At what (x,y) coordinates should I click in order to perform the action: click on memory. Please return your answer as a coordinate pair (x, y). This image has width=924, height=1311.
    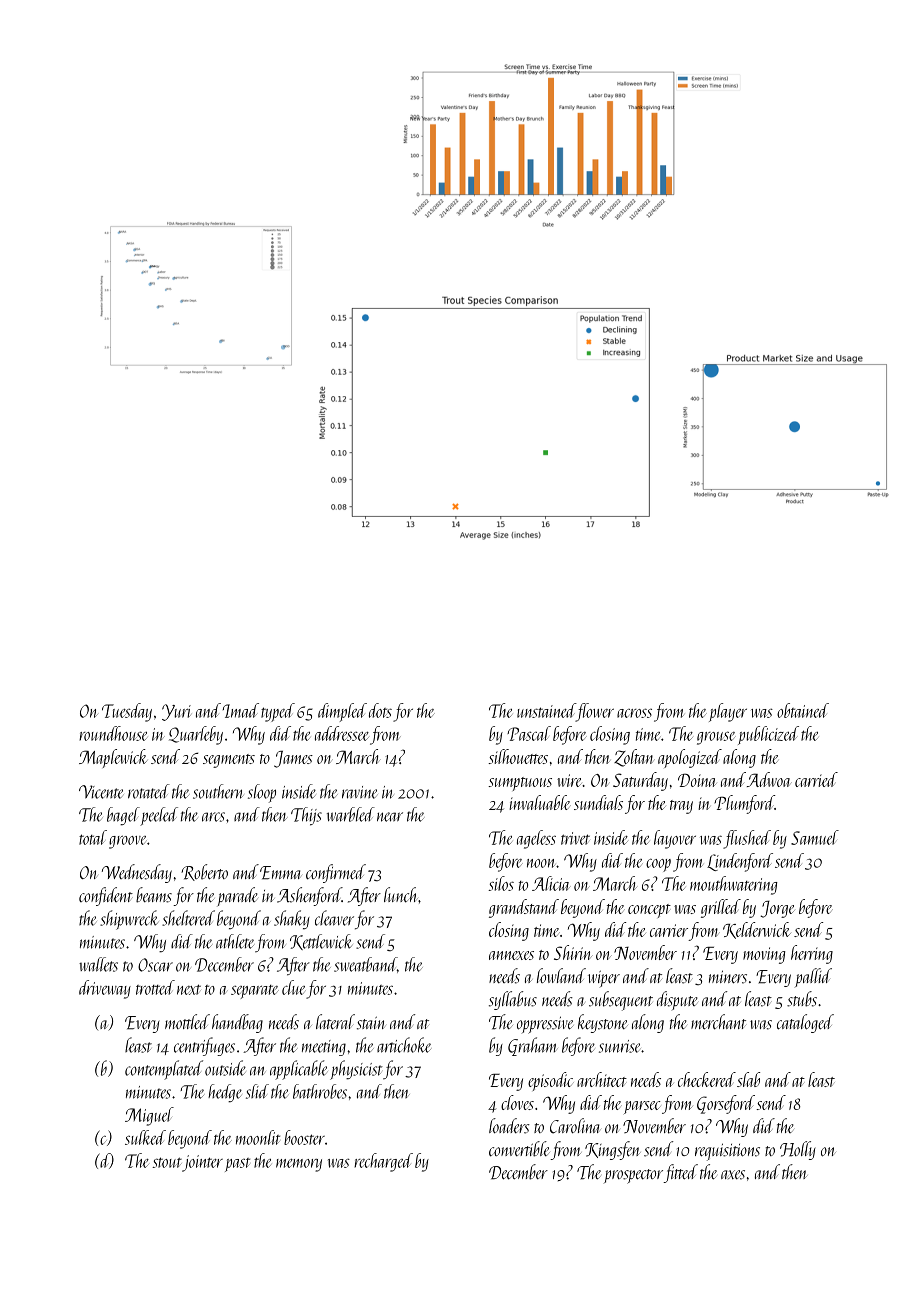
    Looking at the image, I should click on (299, 1165).
